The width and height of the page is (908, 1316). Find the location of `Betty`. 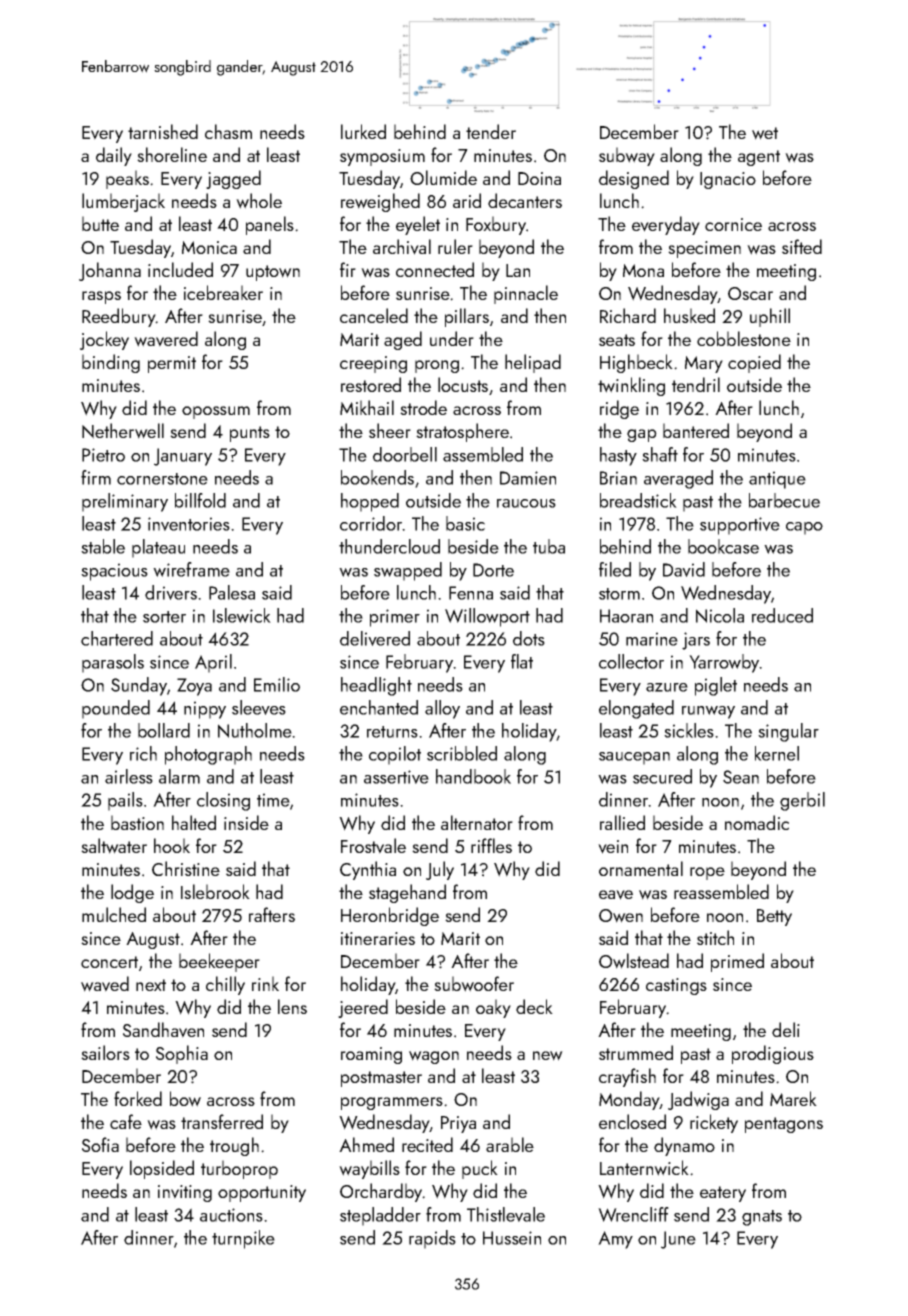

Betty is located at coordinates (774, 917).
